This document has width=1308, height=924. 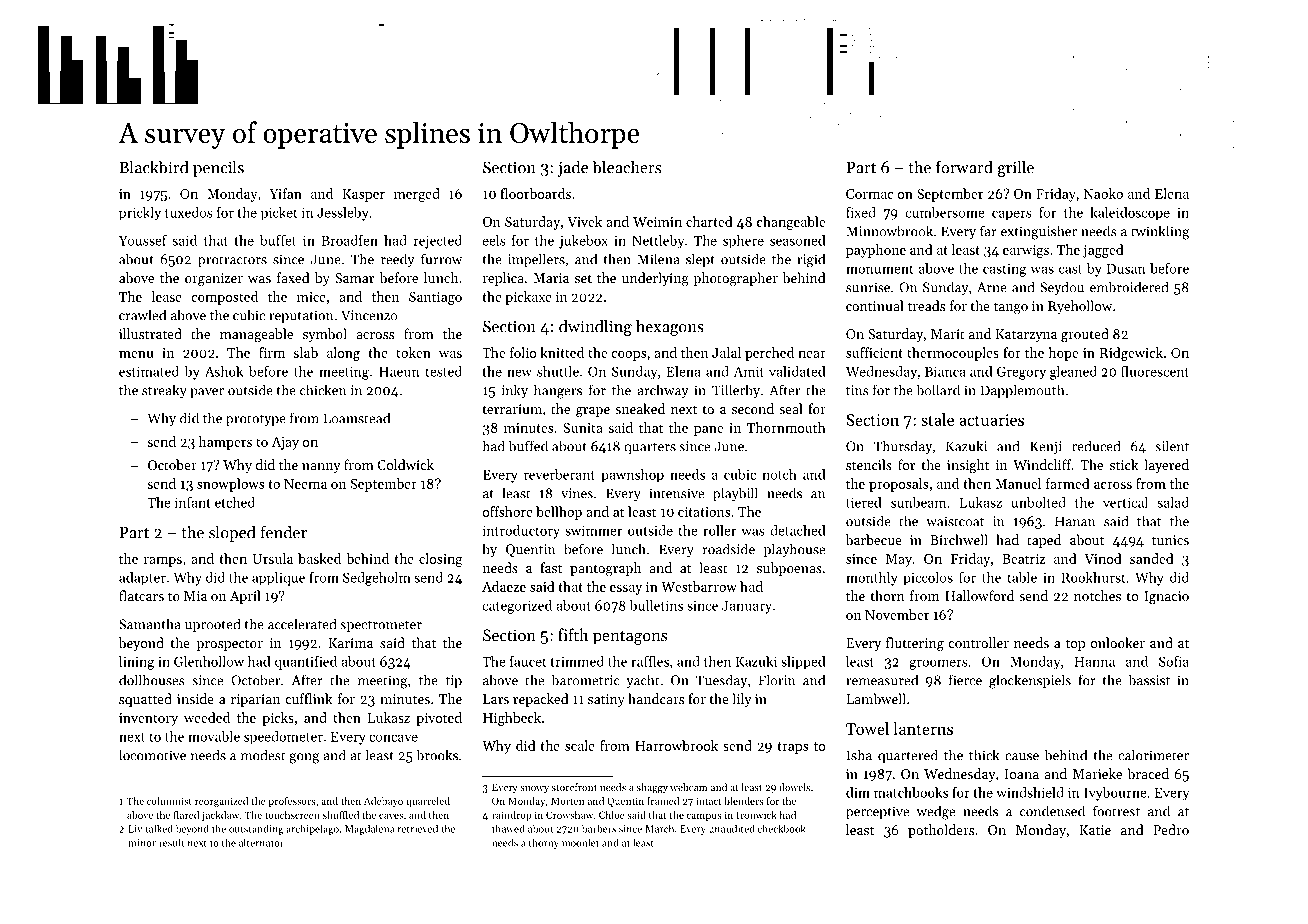 What do you see at coordinates (955, 521) in the document?
I see `waistcoat` at bounding box center [955, 521].
